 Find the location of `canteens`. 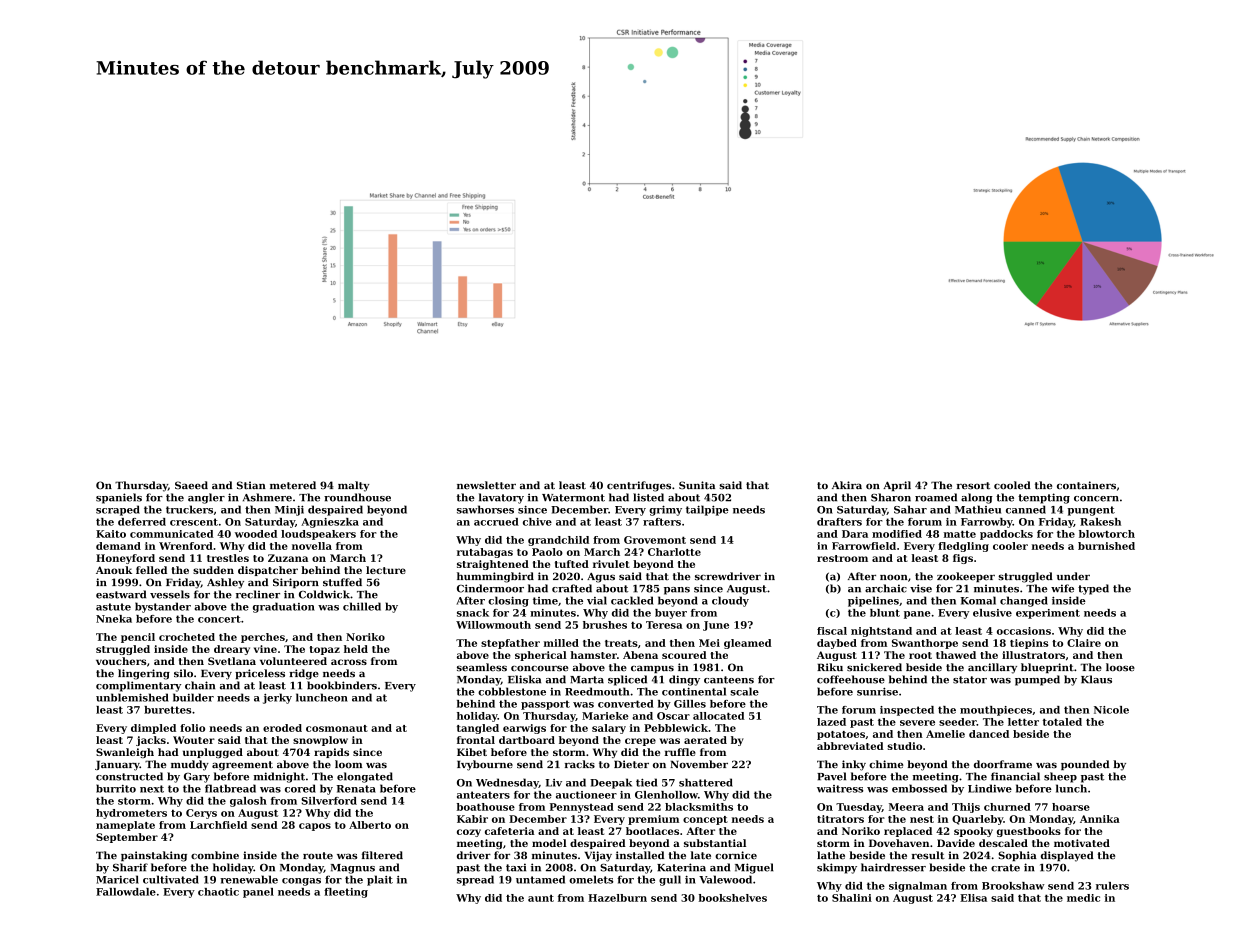

canteens is located at coordinates (729, 680).
